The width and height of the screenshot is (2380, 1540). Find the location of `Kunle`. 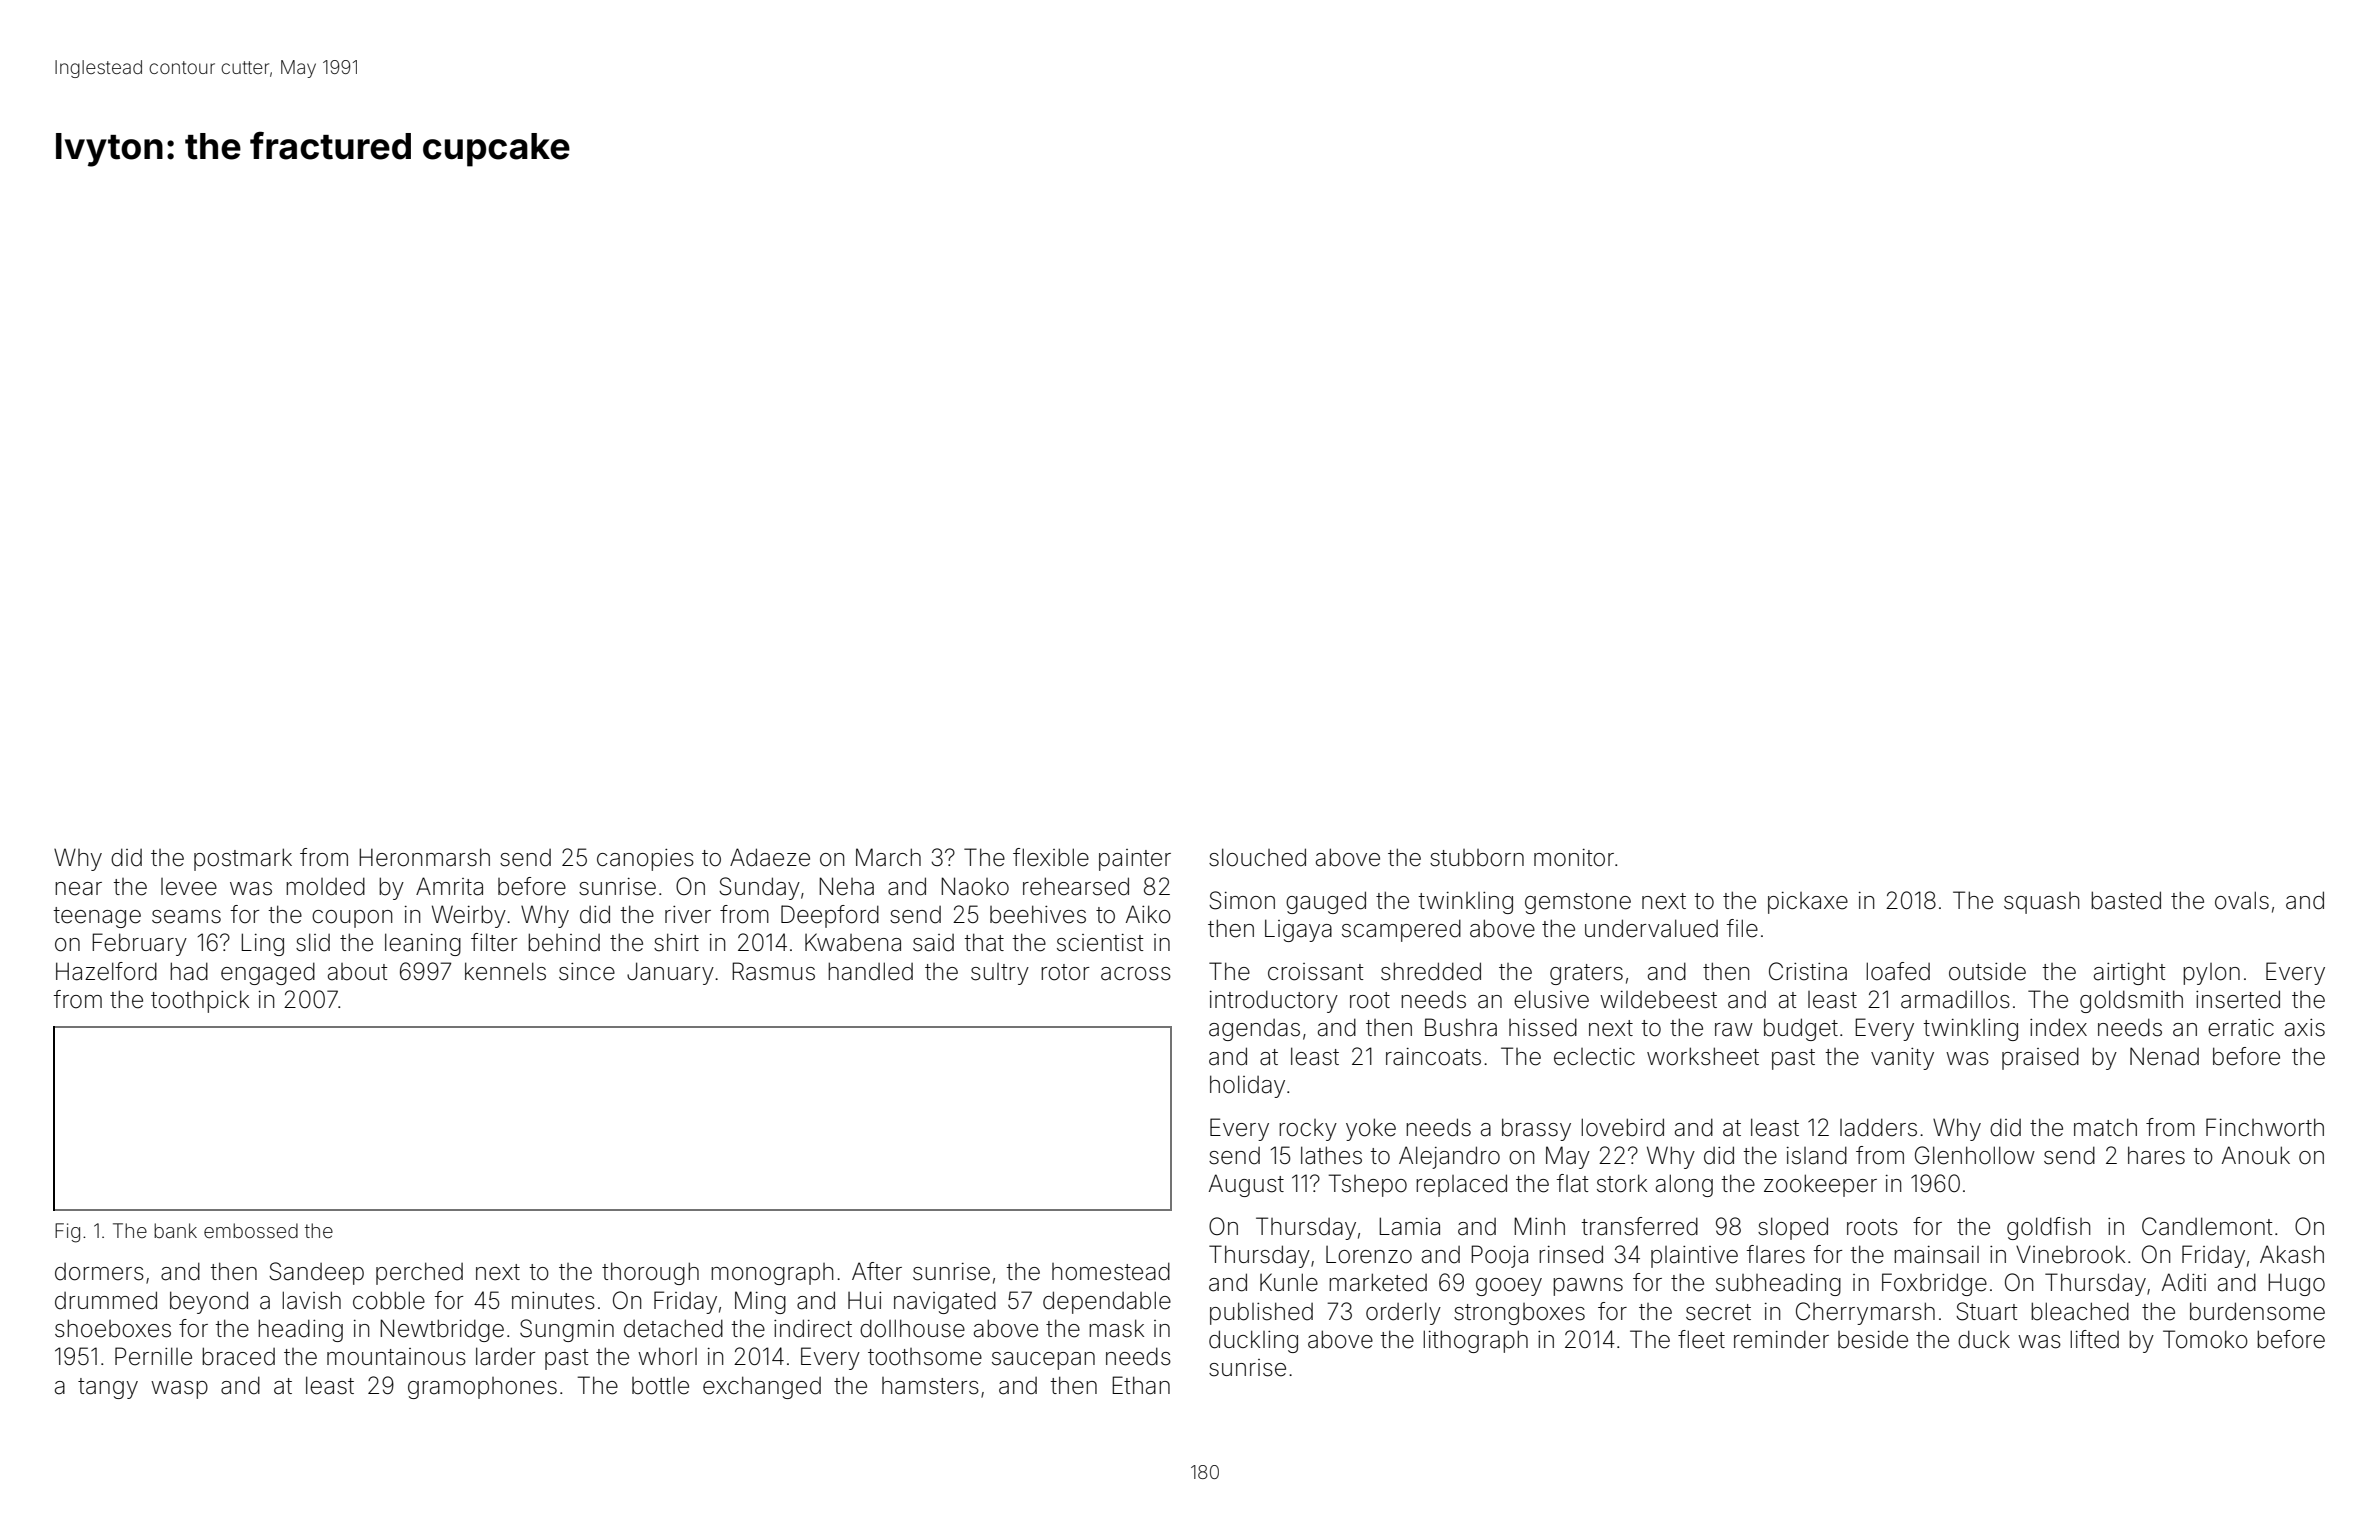

Kunle is located at coordinates (1289, 1282).
